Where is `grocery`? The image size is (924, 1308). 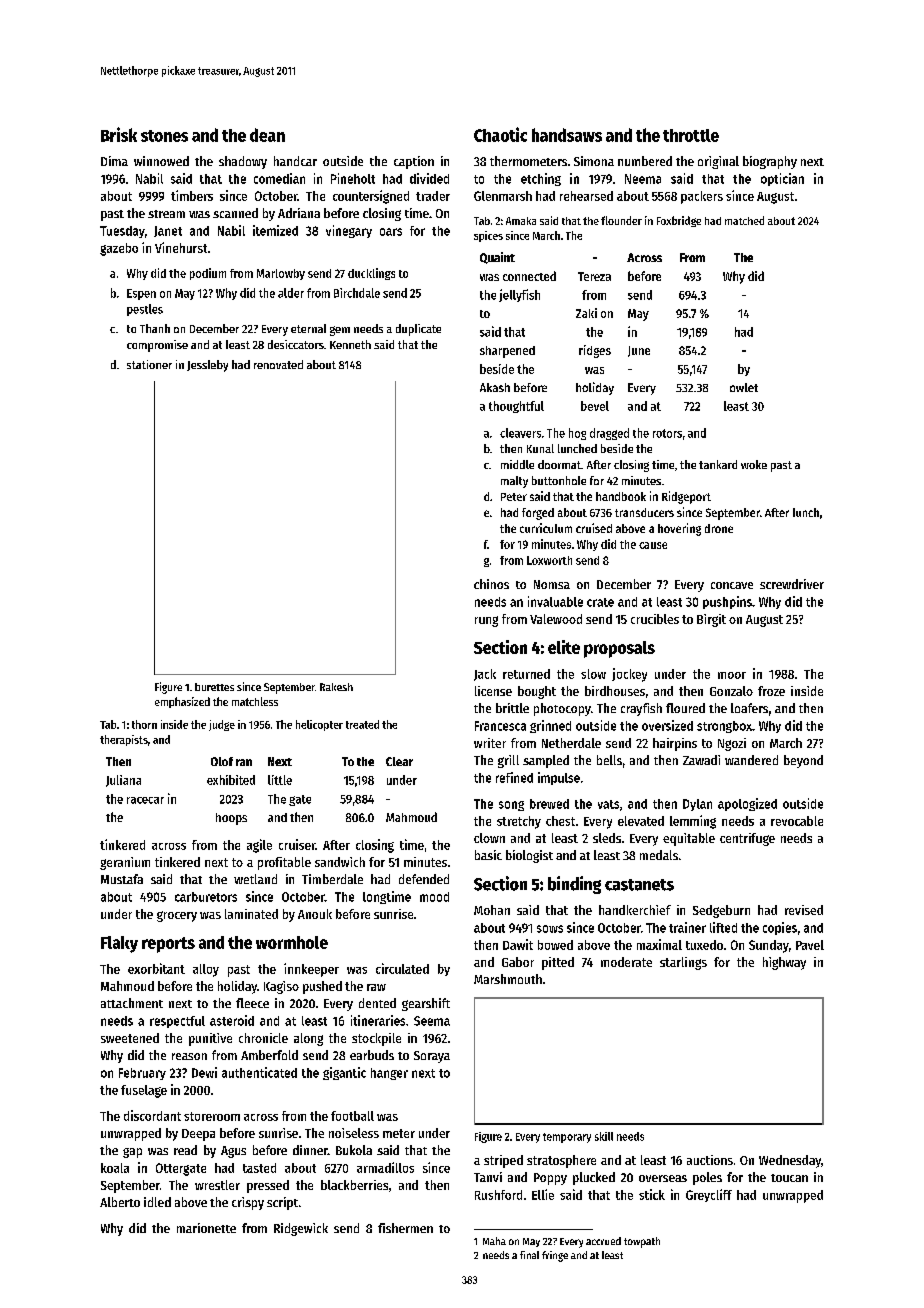 grocery is located at coordinates (177, 916).
